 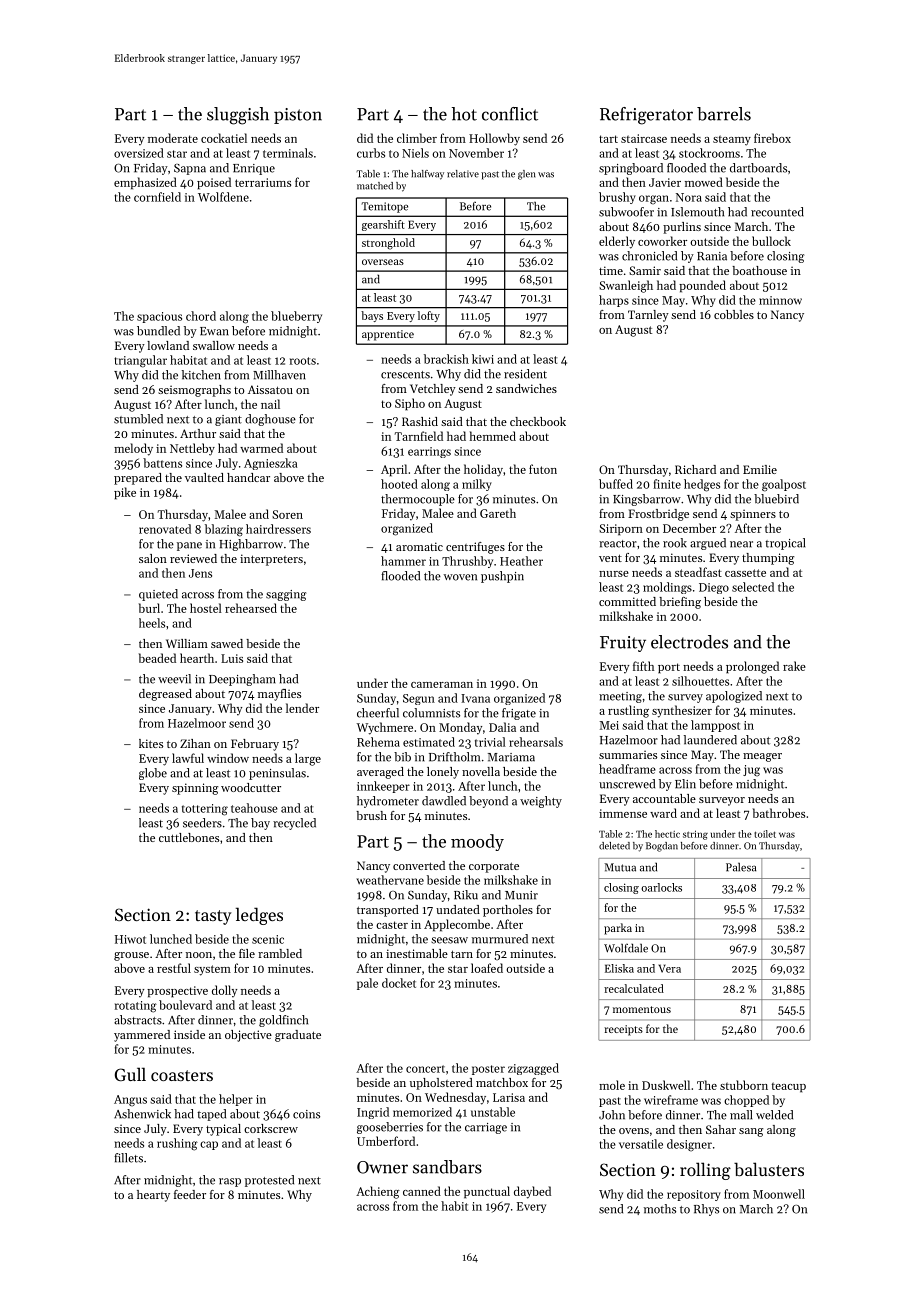 What do you see at coordinates (765, 834) in the page?
I see `toilet` at bounding box center [765, 834].
